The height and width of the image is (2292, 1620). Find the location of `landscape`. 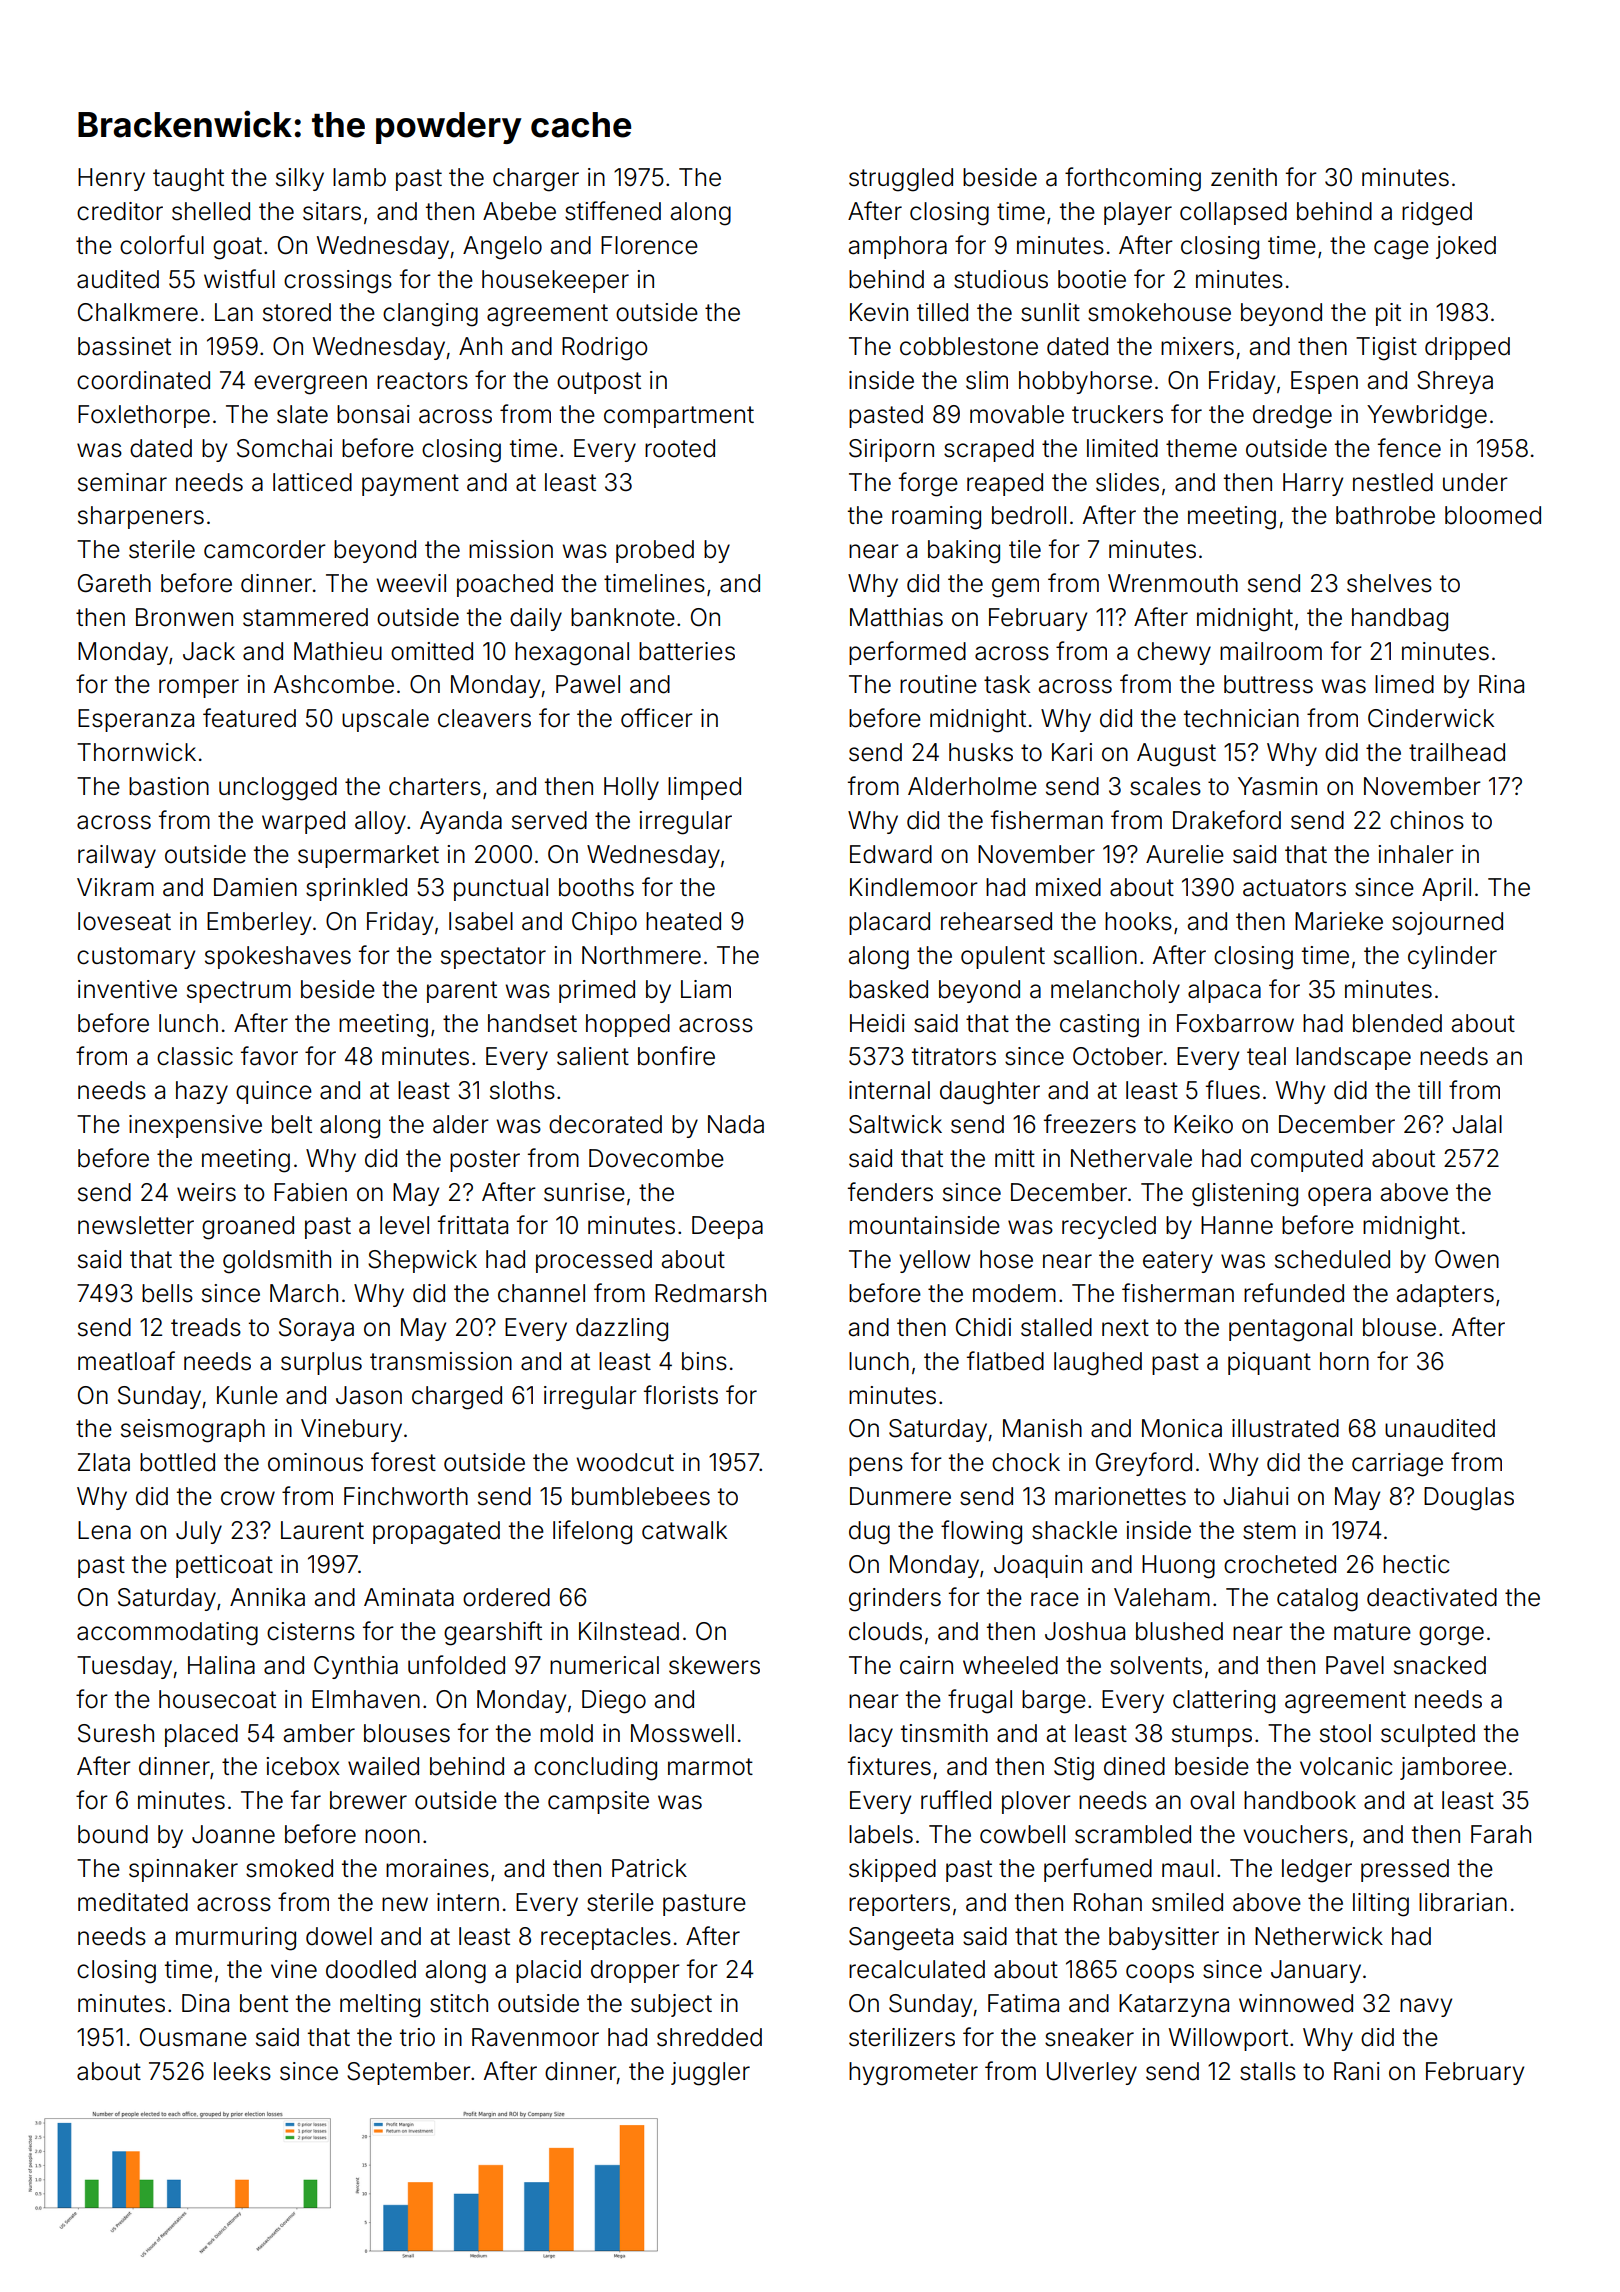

landscape is located at coordinates (1353, 1058).
